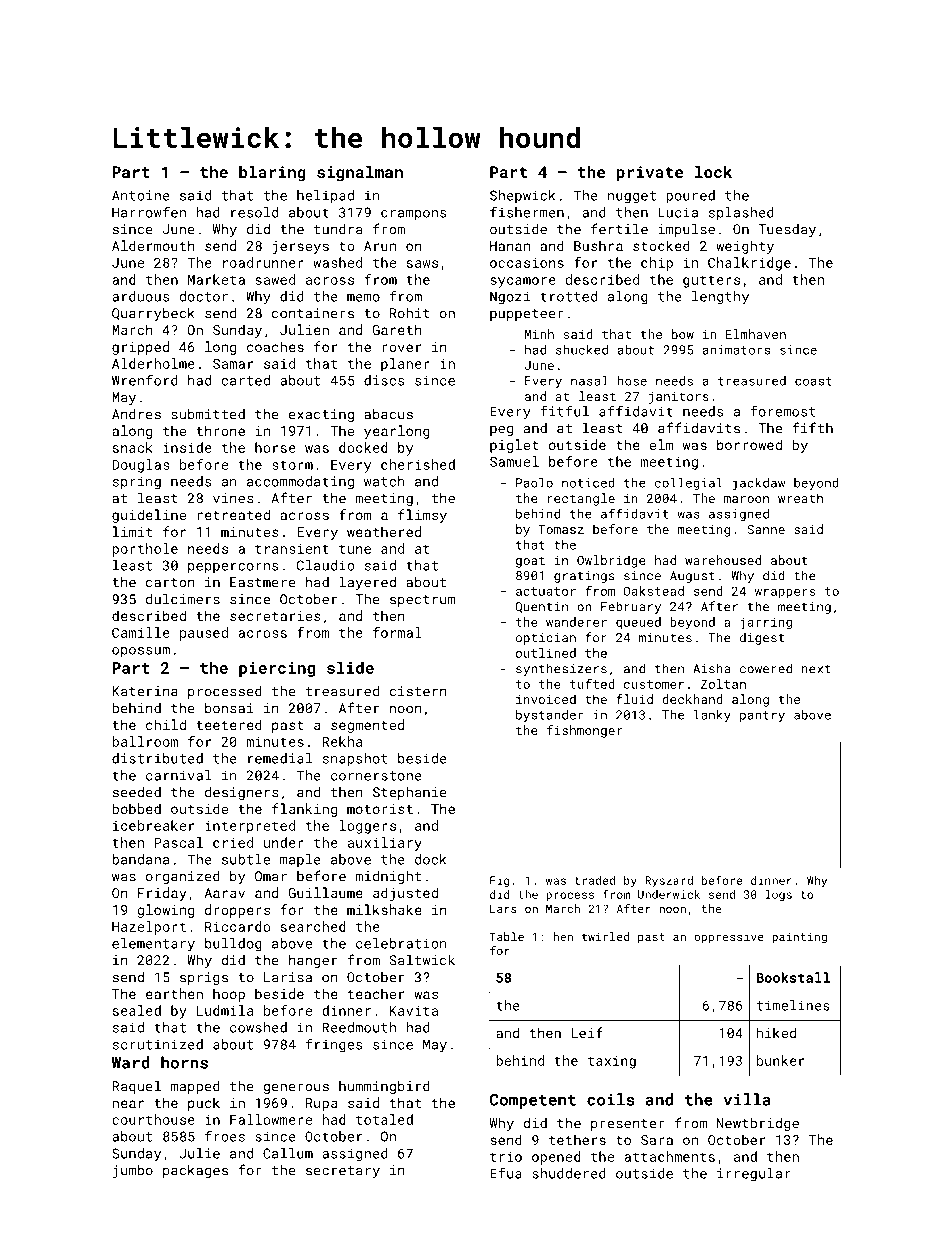 Image resolution: width=952 pixels, height=1233 pixels. What do you see at coordinates (501, 430) in the page?
I see `peg` at bounding box center [501, 430].
